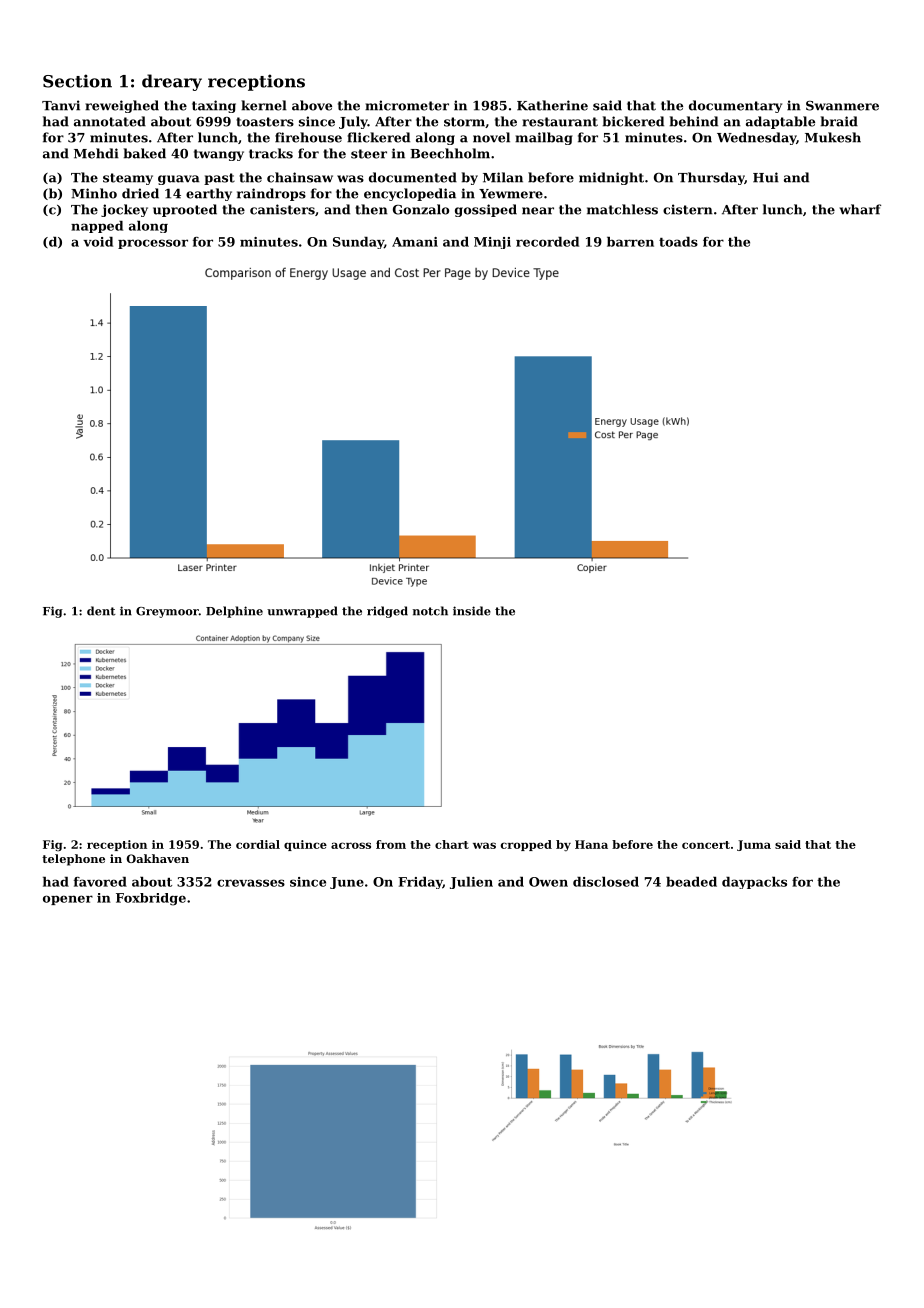 Image resolution: width=924 pixels, height=1308 pixels. I want to click on dent, so click(101, 611).
